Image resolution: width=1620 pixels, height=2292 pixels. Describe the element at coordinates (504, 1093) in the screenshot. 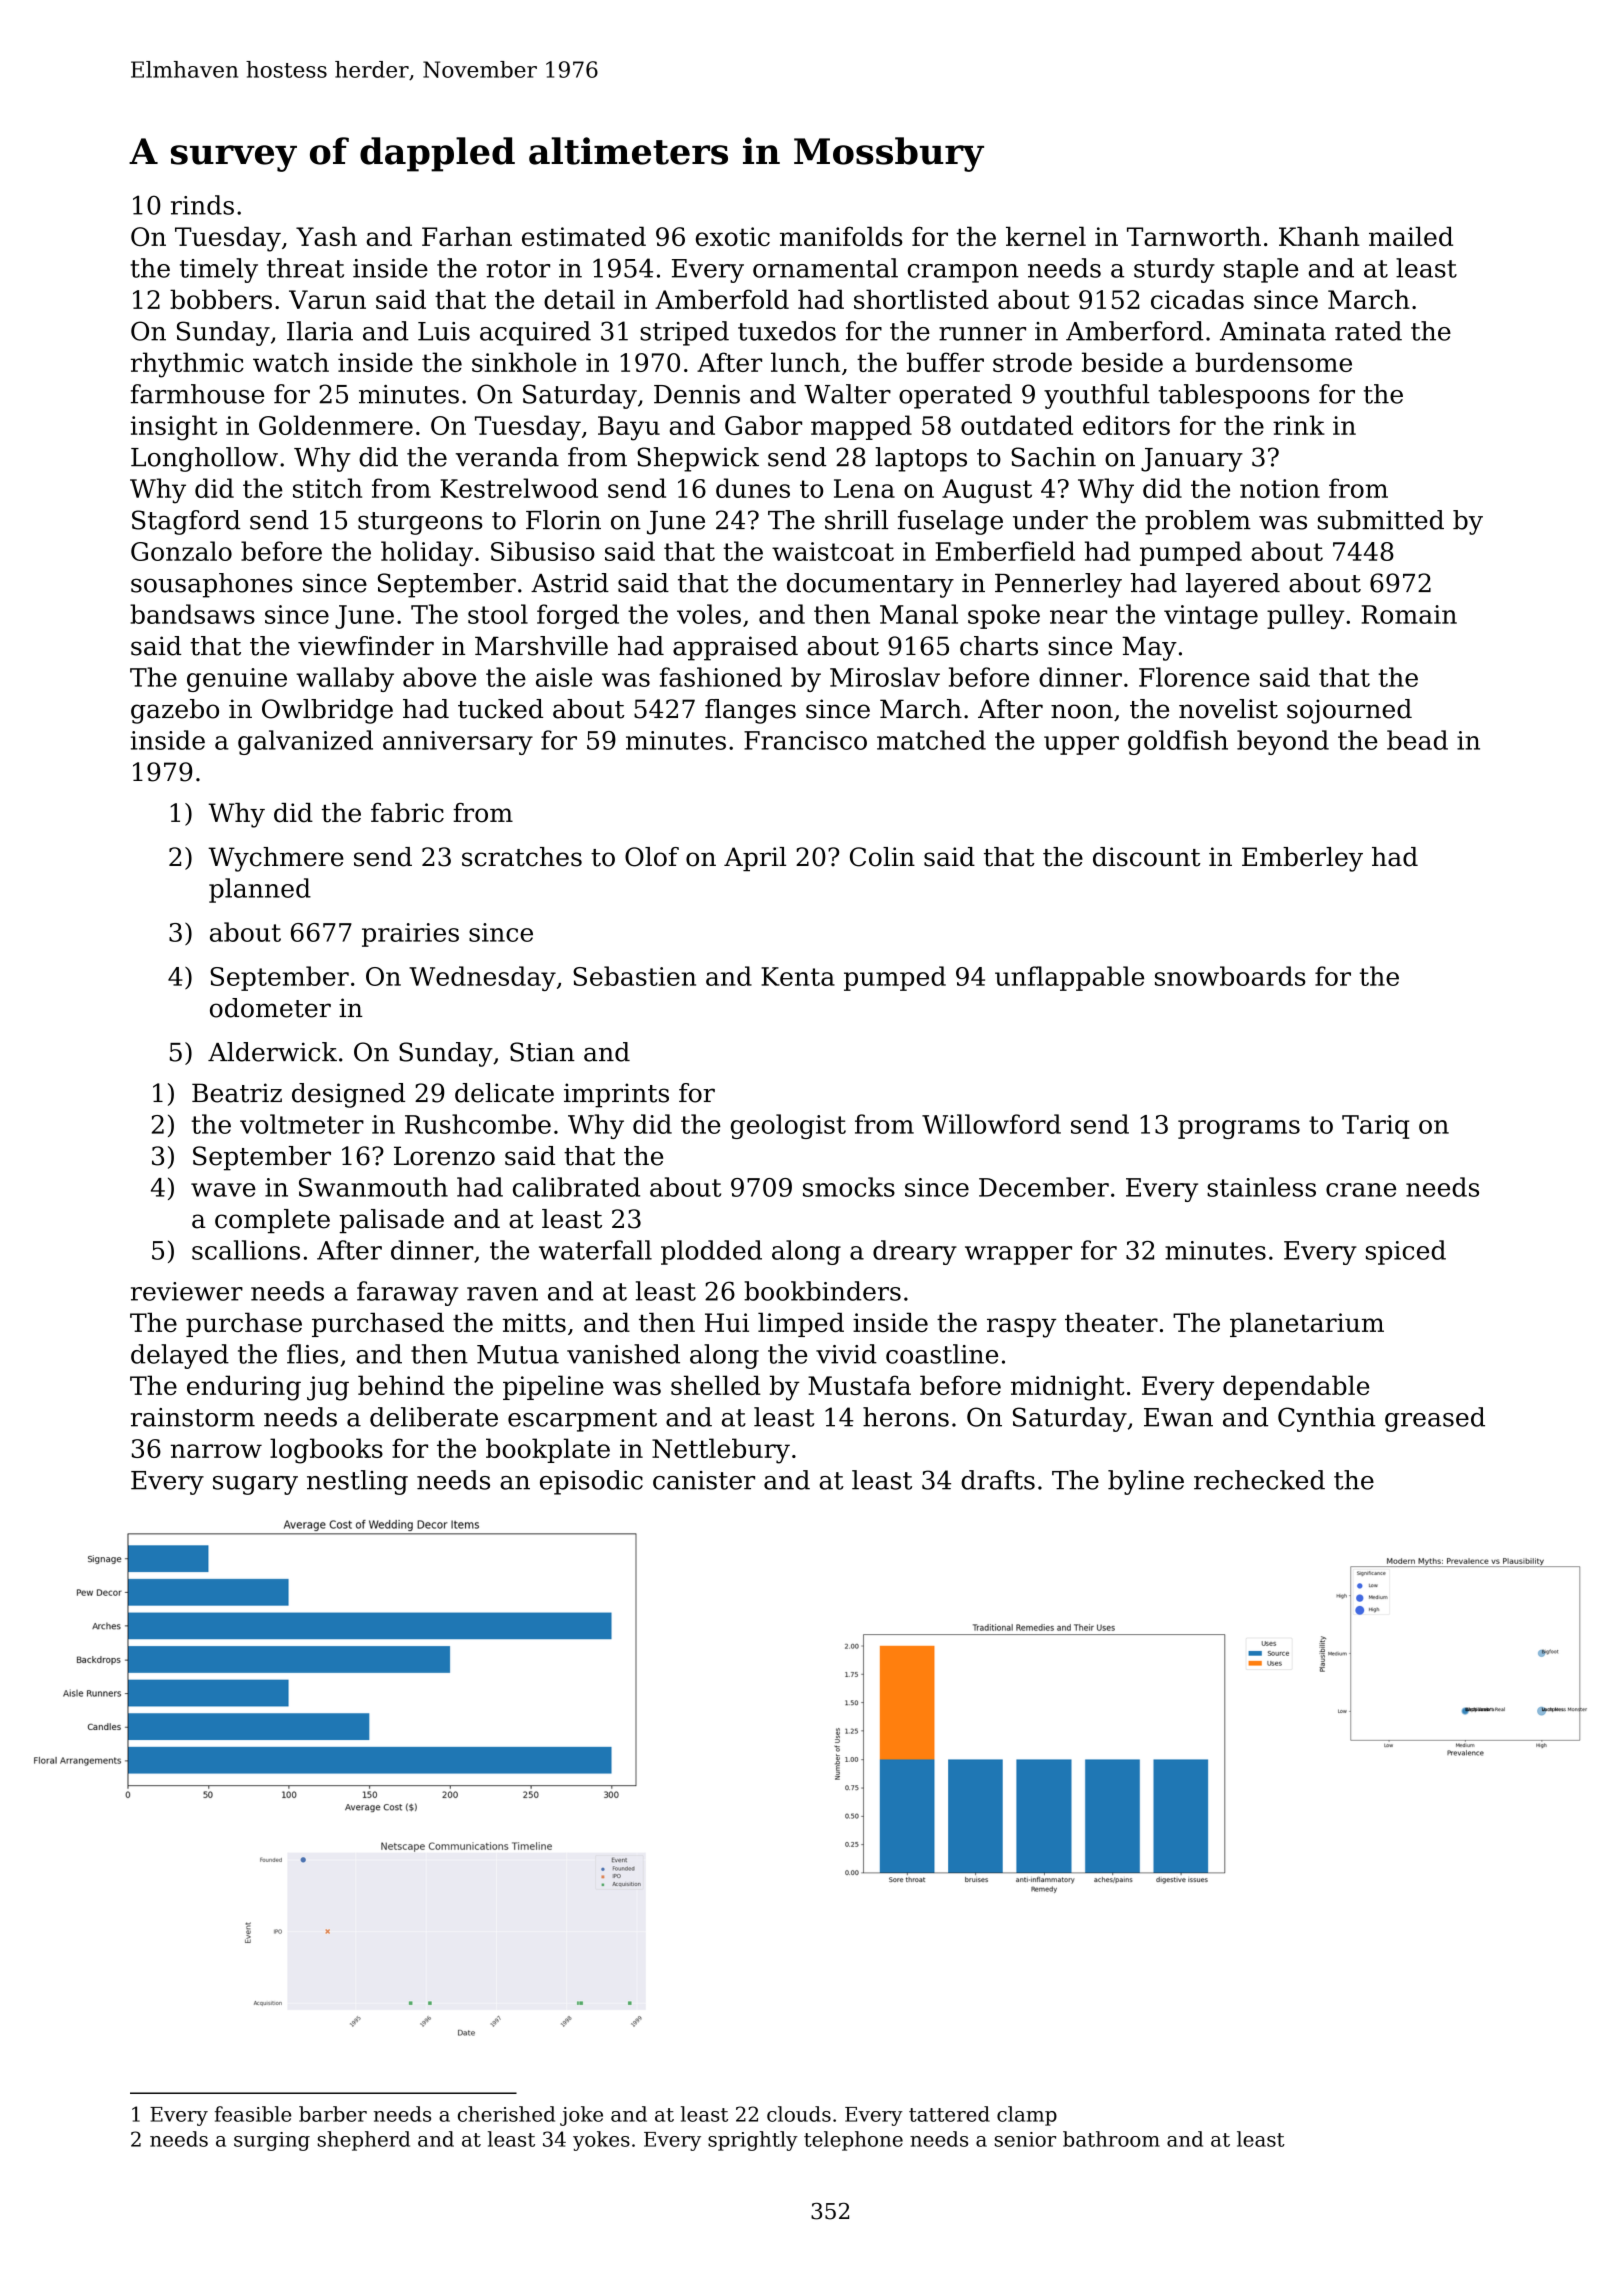

I see `delicate` at that location.
